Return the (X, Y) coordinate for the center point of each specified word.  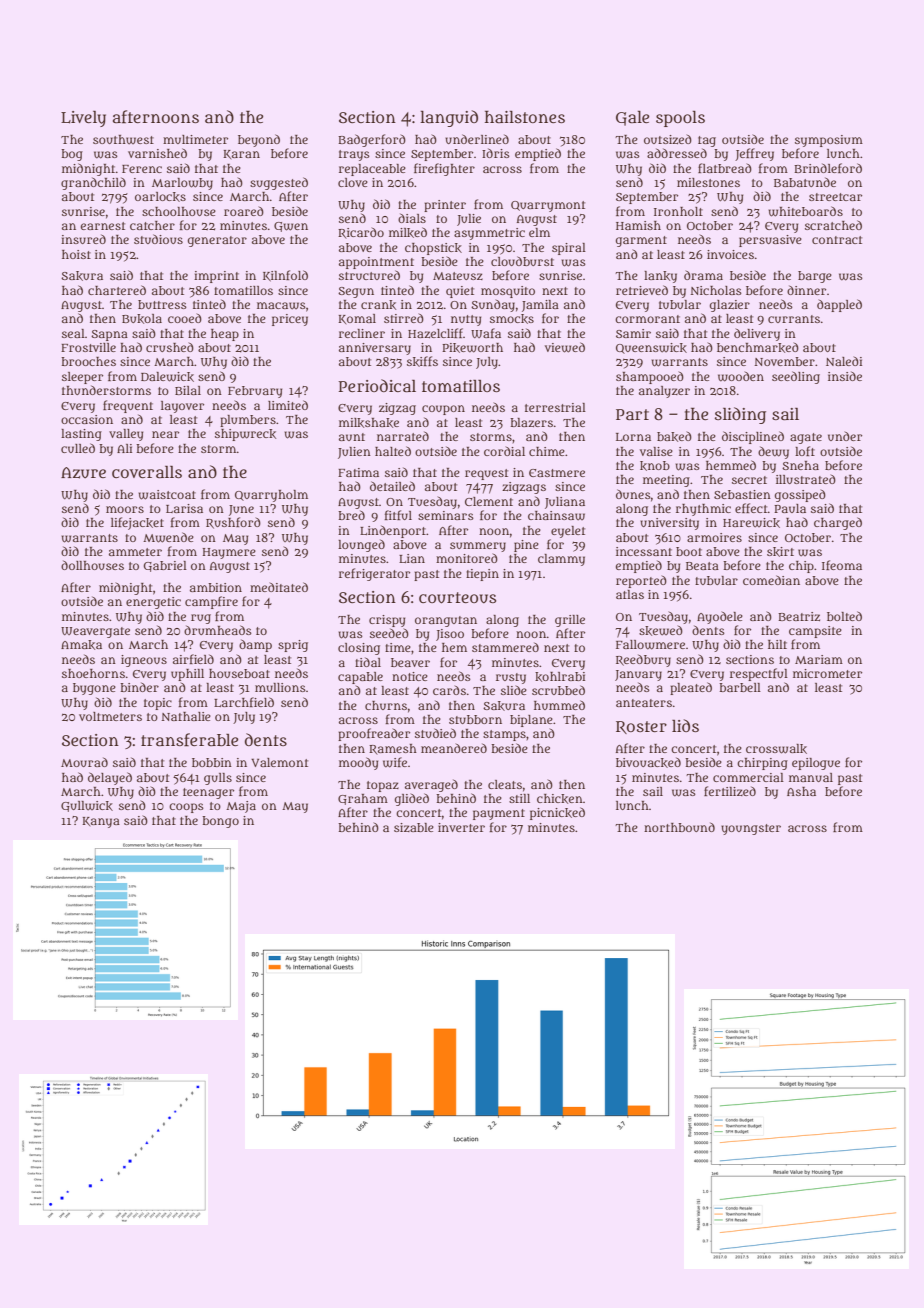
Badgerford (372, 140)
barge (815, 277)
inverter (461, 827)
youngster (751, 829)
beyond (259, 140)
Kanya (101, 822)
